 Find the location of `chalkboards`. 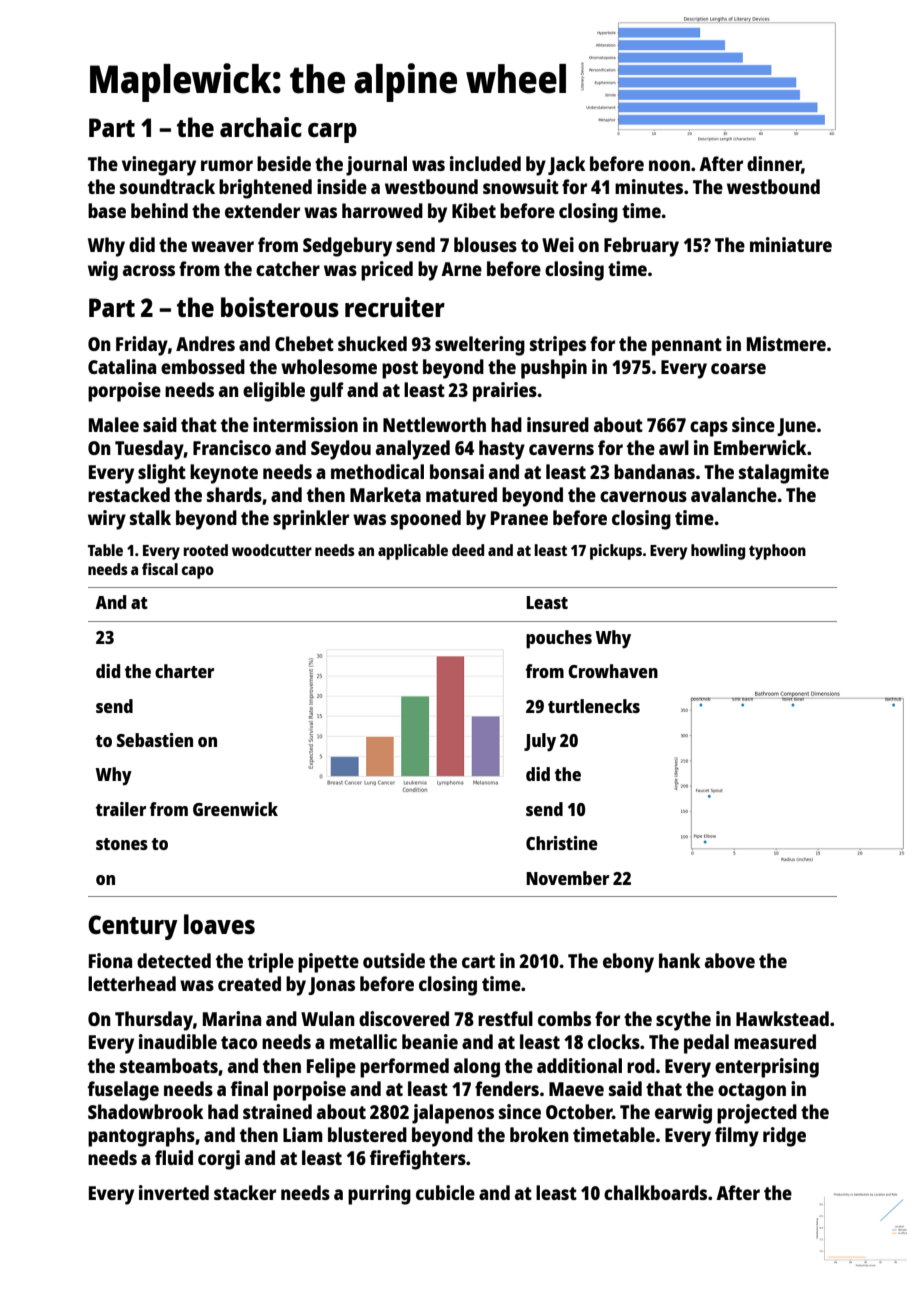

chalkboards is located at coordinates (655, 1192).
